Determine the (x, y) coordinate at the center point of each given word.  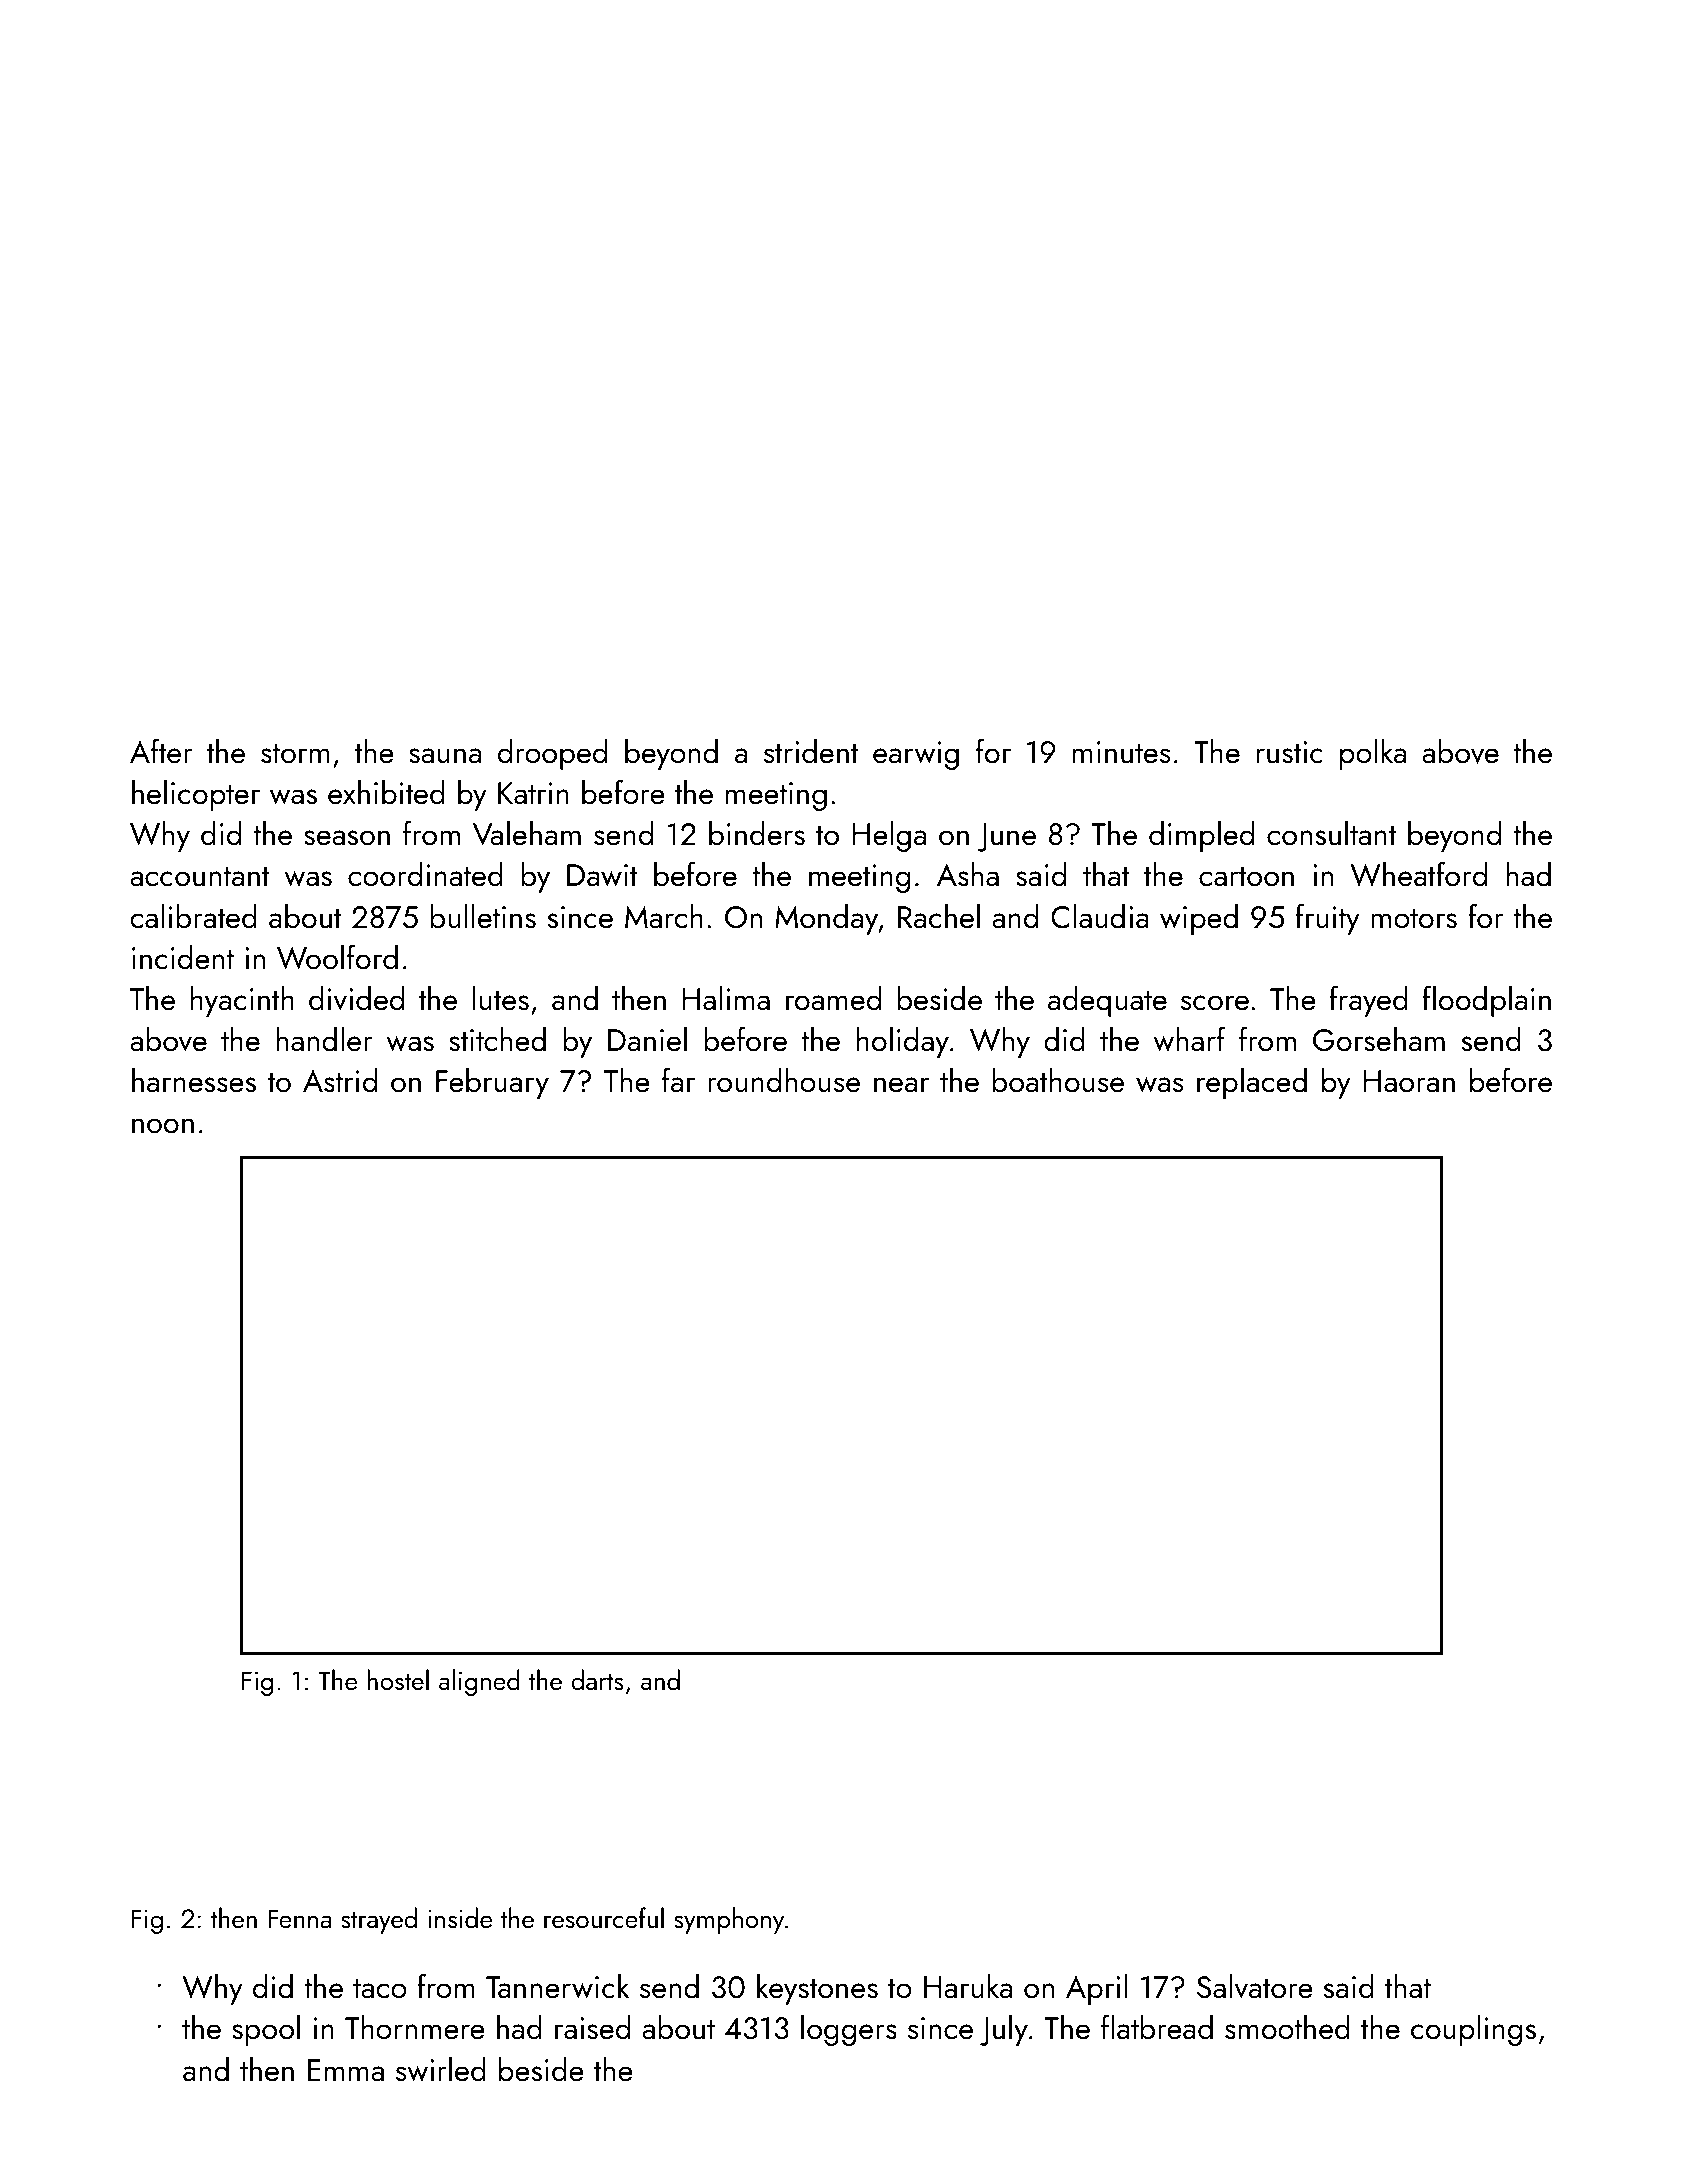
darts (597, 1679)
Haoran (1409, 1081)
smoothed (1287, 2027)
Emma (346, 2070)
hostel (398, 1679)
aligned (479, 1682)
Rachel (939, 916)
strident (811, 751)
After (161, 751)
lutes (501, 998)
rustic (1290, 752)
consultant (1331, 833)
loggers (849, 2030)
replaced (1252, 1083)
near (901, 1085)
